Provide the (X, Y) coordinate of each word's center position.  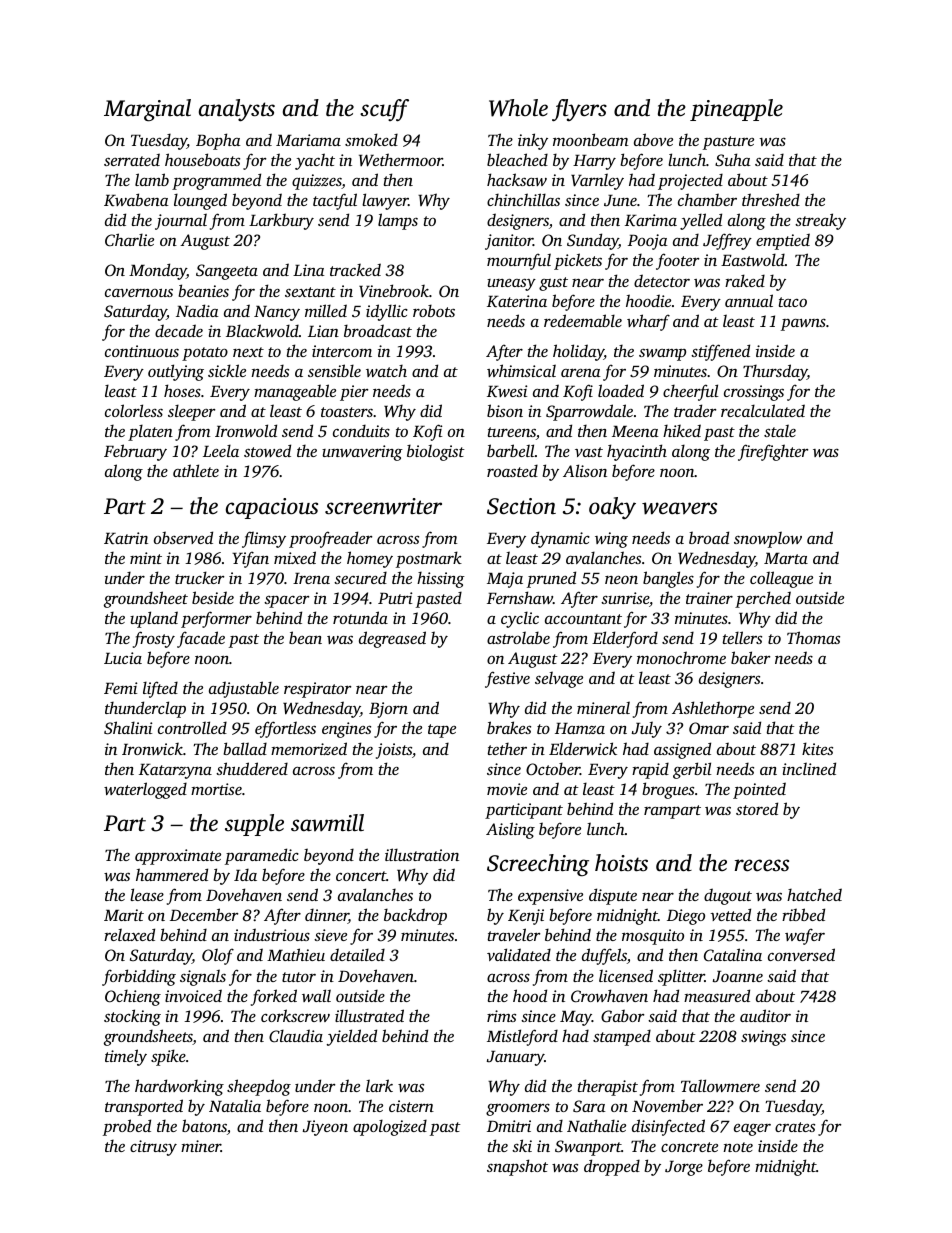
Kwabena (136, 199)
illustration (422, 854)
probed (127, 1127)
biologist (436, 452)
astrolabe (518, 637)
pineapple (736, 110)
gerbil (692, 770)
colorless (134, 410)
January (515, 1058)
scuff (384, 110)
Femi (120, 688)
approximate (178, 857)
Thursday (775, 372)
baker (750, 657)
